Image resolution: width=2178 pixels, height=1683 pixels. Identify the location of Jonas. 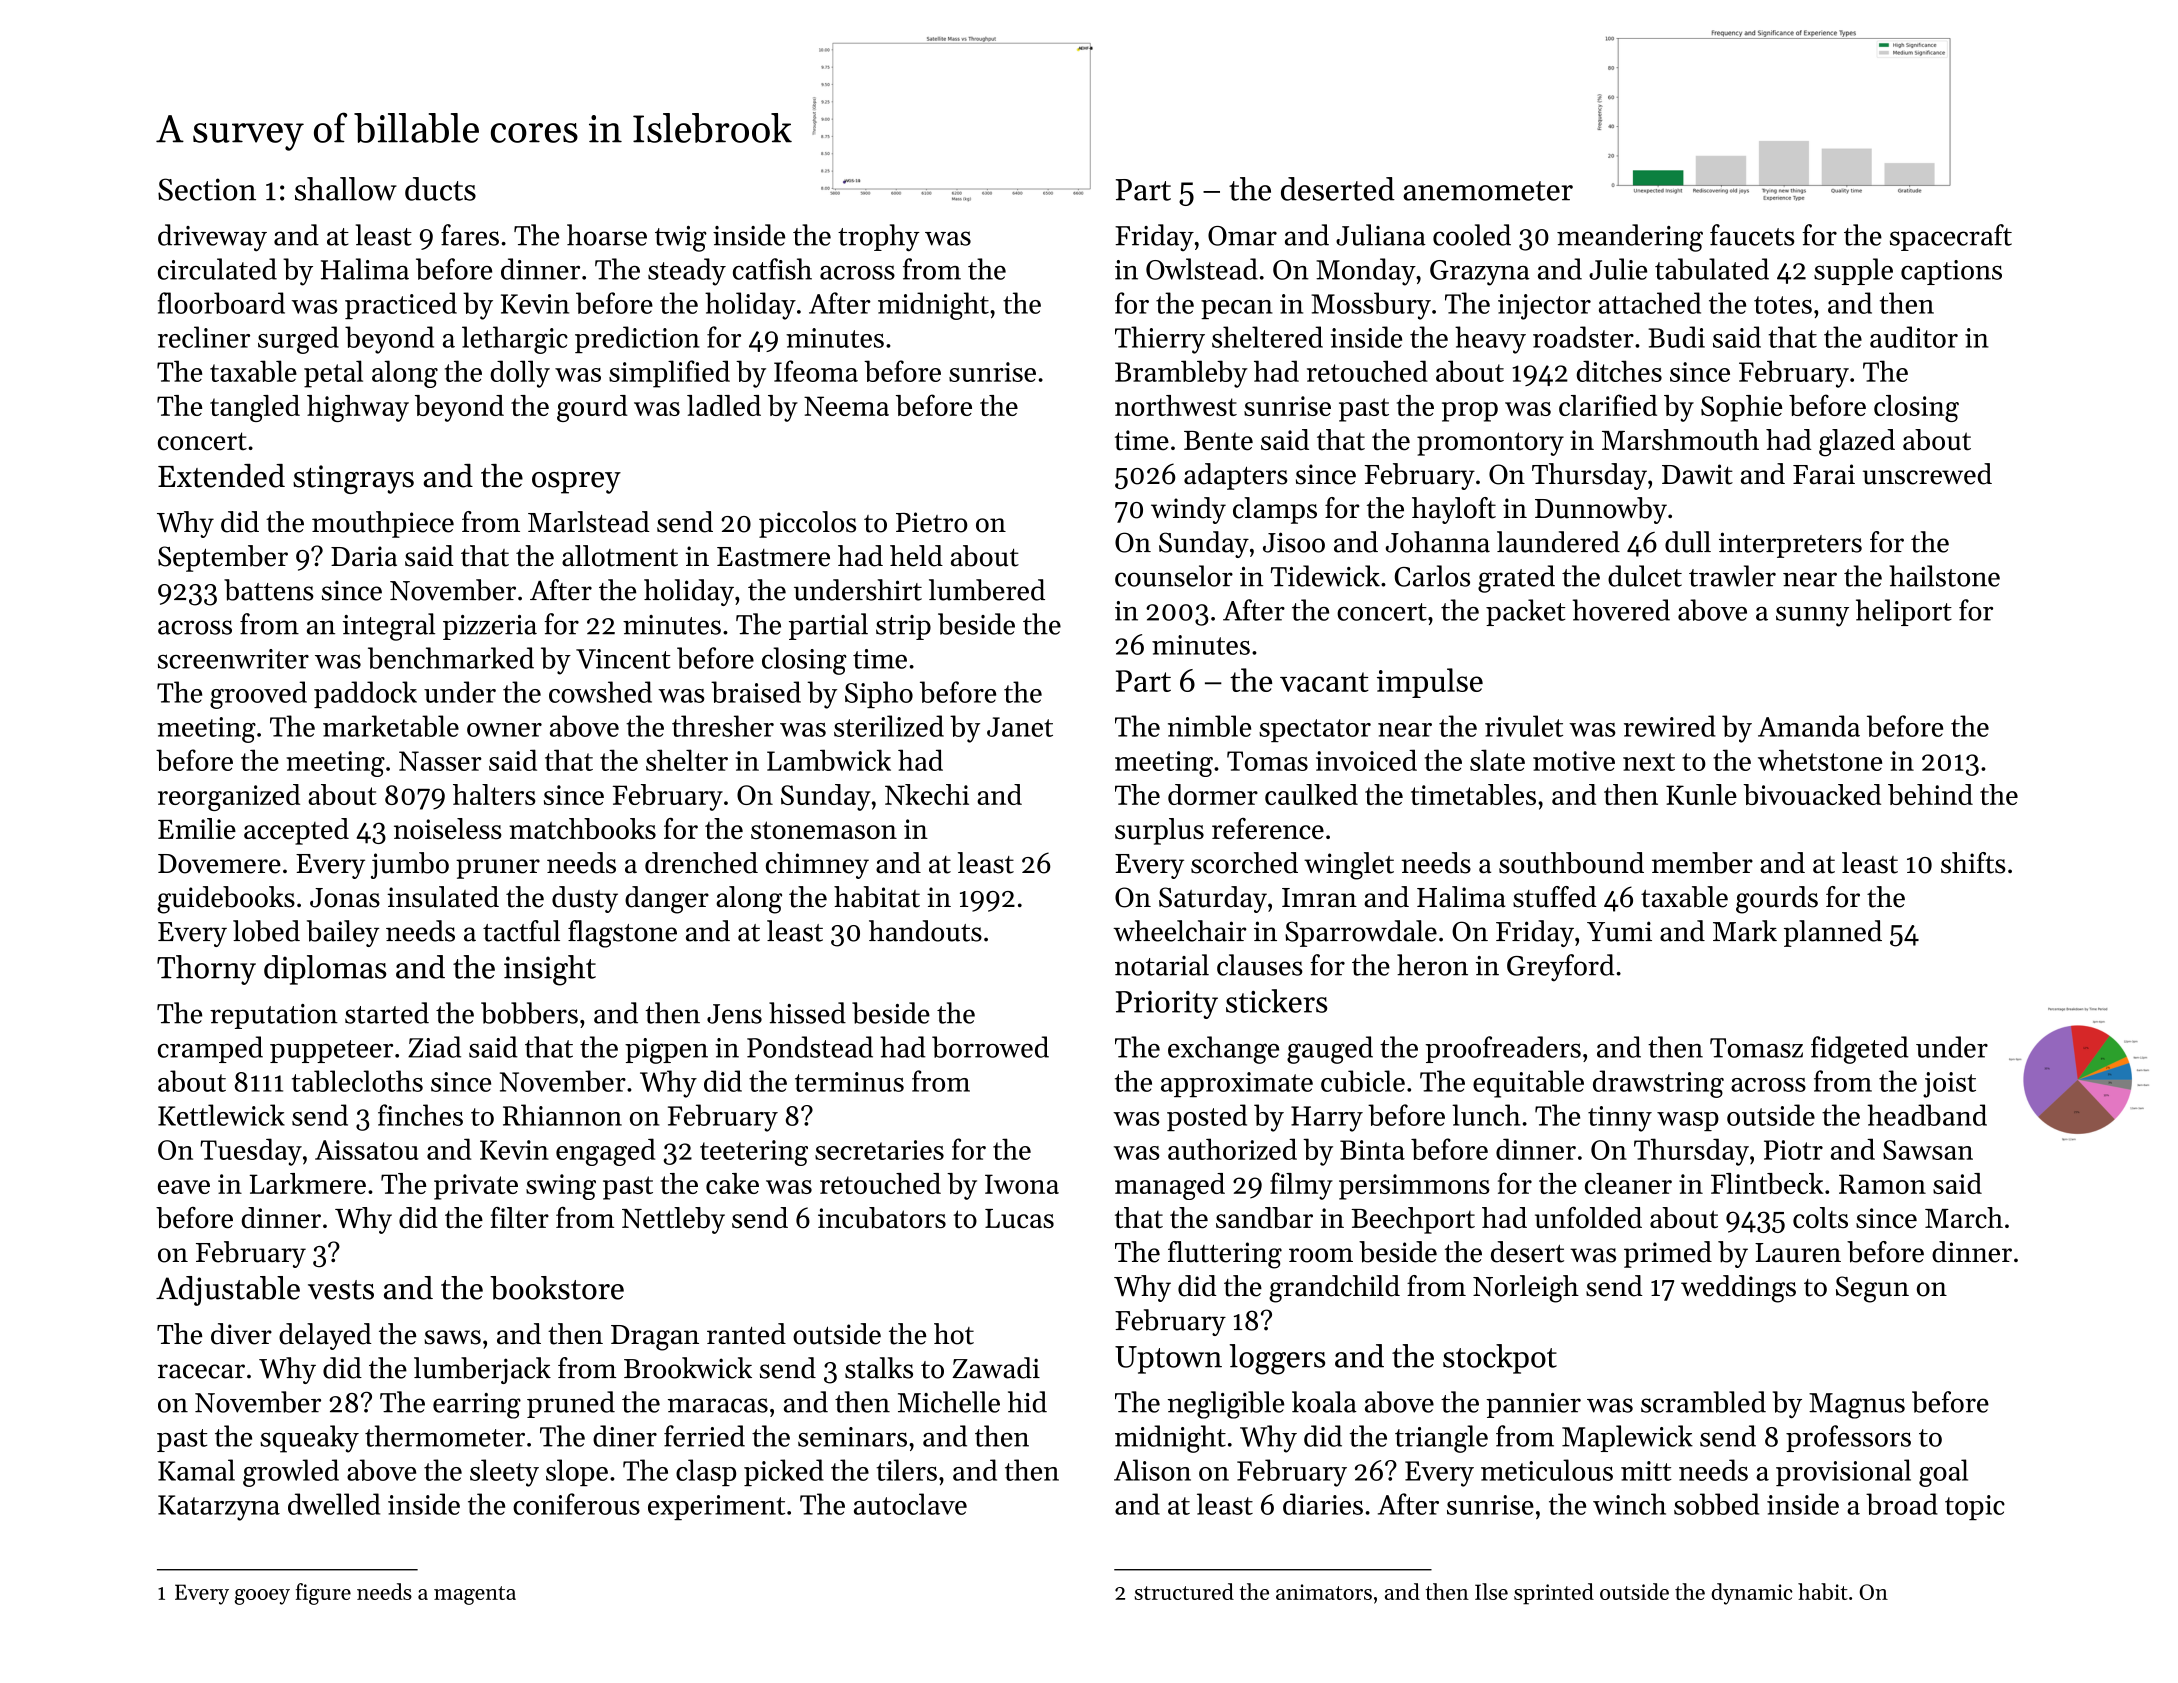
(345, 898).
